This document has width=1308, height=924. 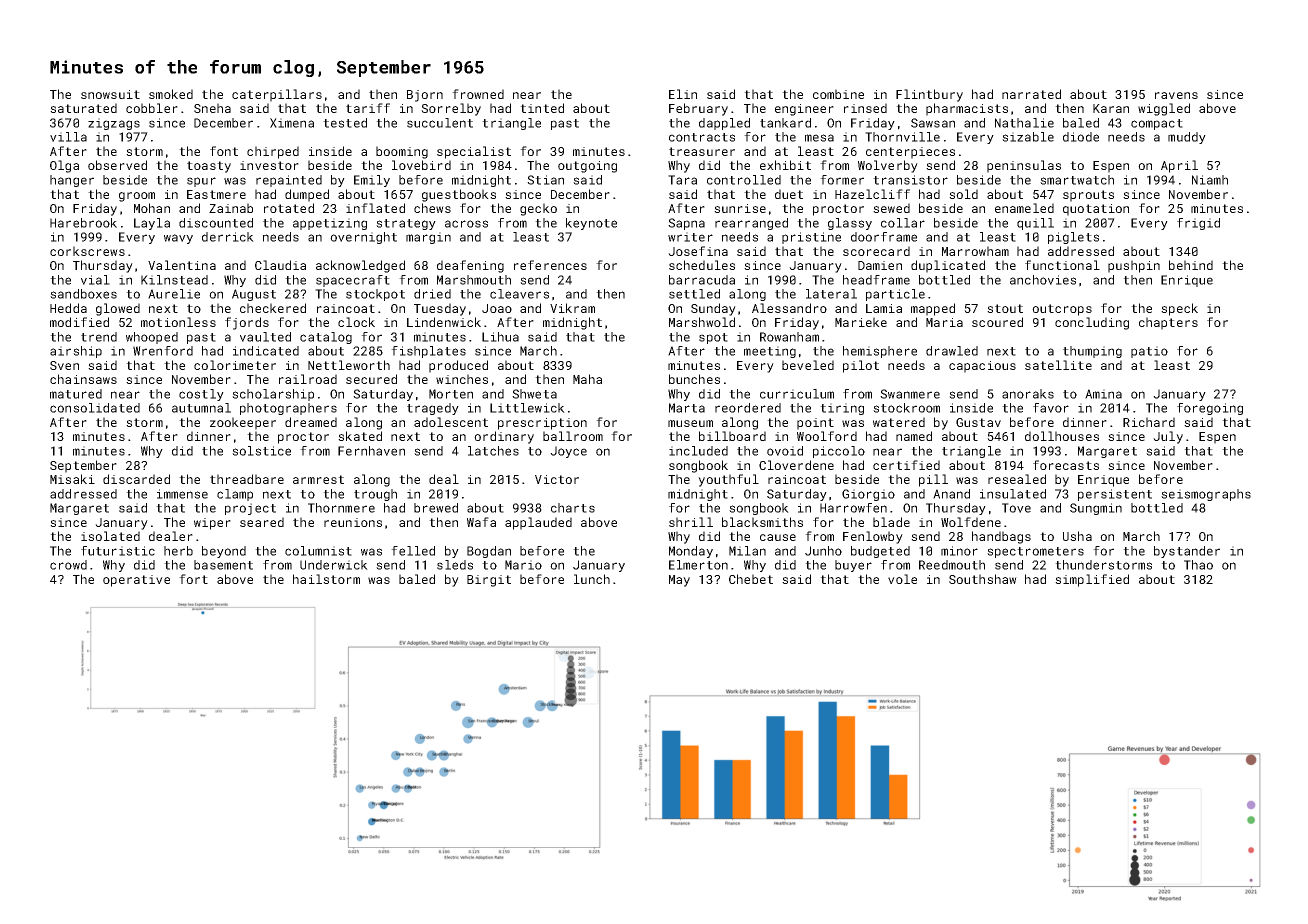 What do you see at coordinates (550, 265) in the document?
I see `references` at bounding box center [550, 265].
